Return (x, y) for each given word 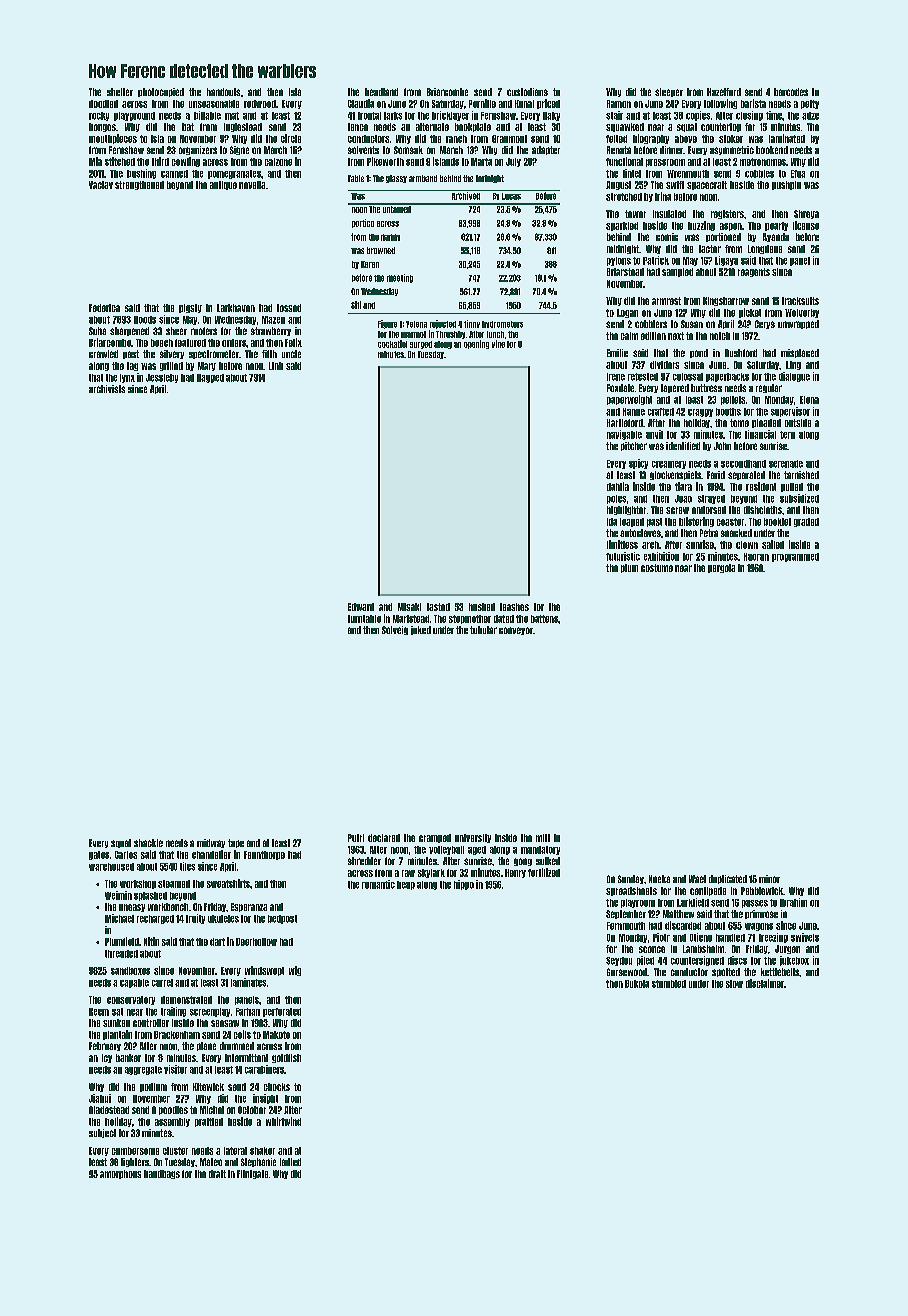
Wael (697, 879)
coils (242, 1034)
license (806, 225)
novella (252, 185)
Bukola (637, 984)
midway (211, 843)
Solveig (395, 630)
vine (498, 344)
